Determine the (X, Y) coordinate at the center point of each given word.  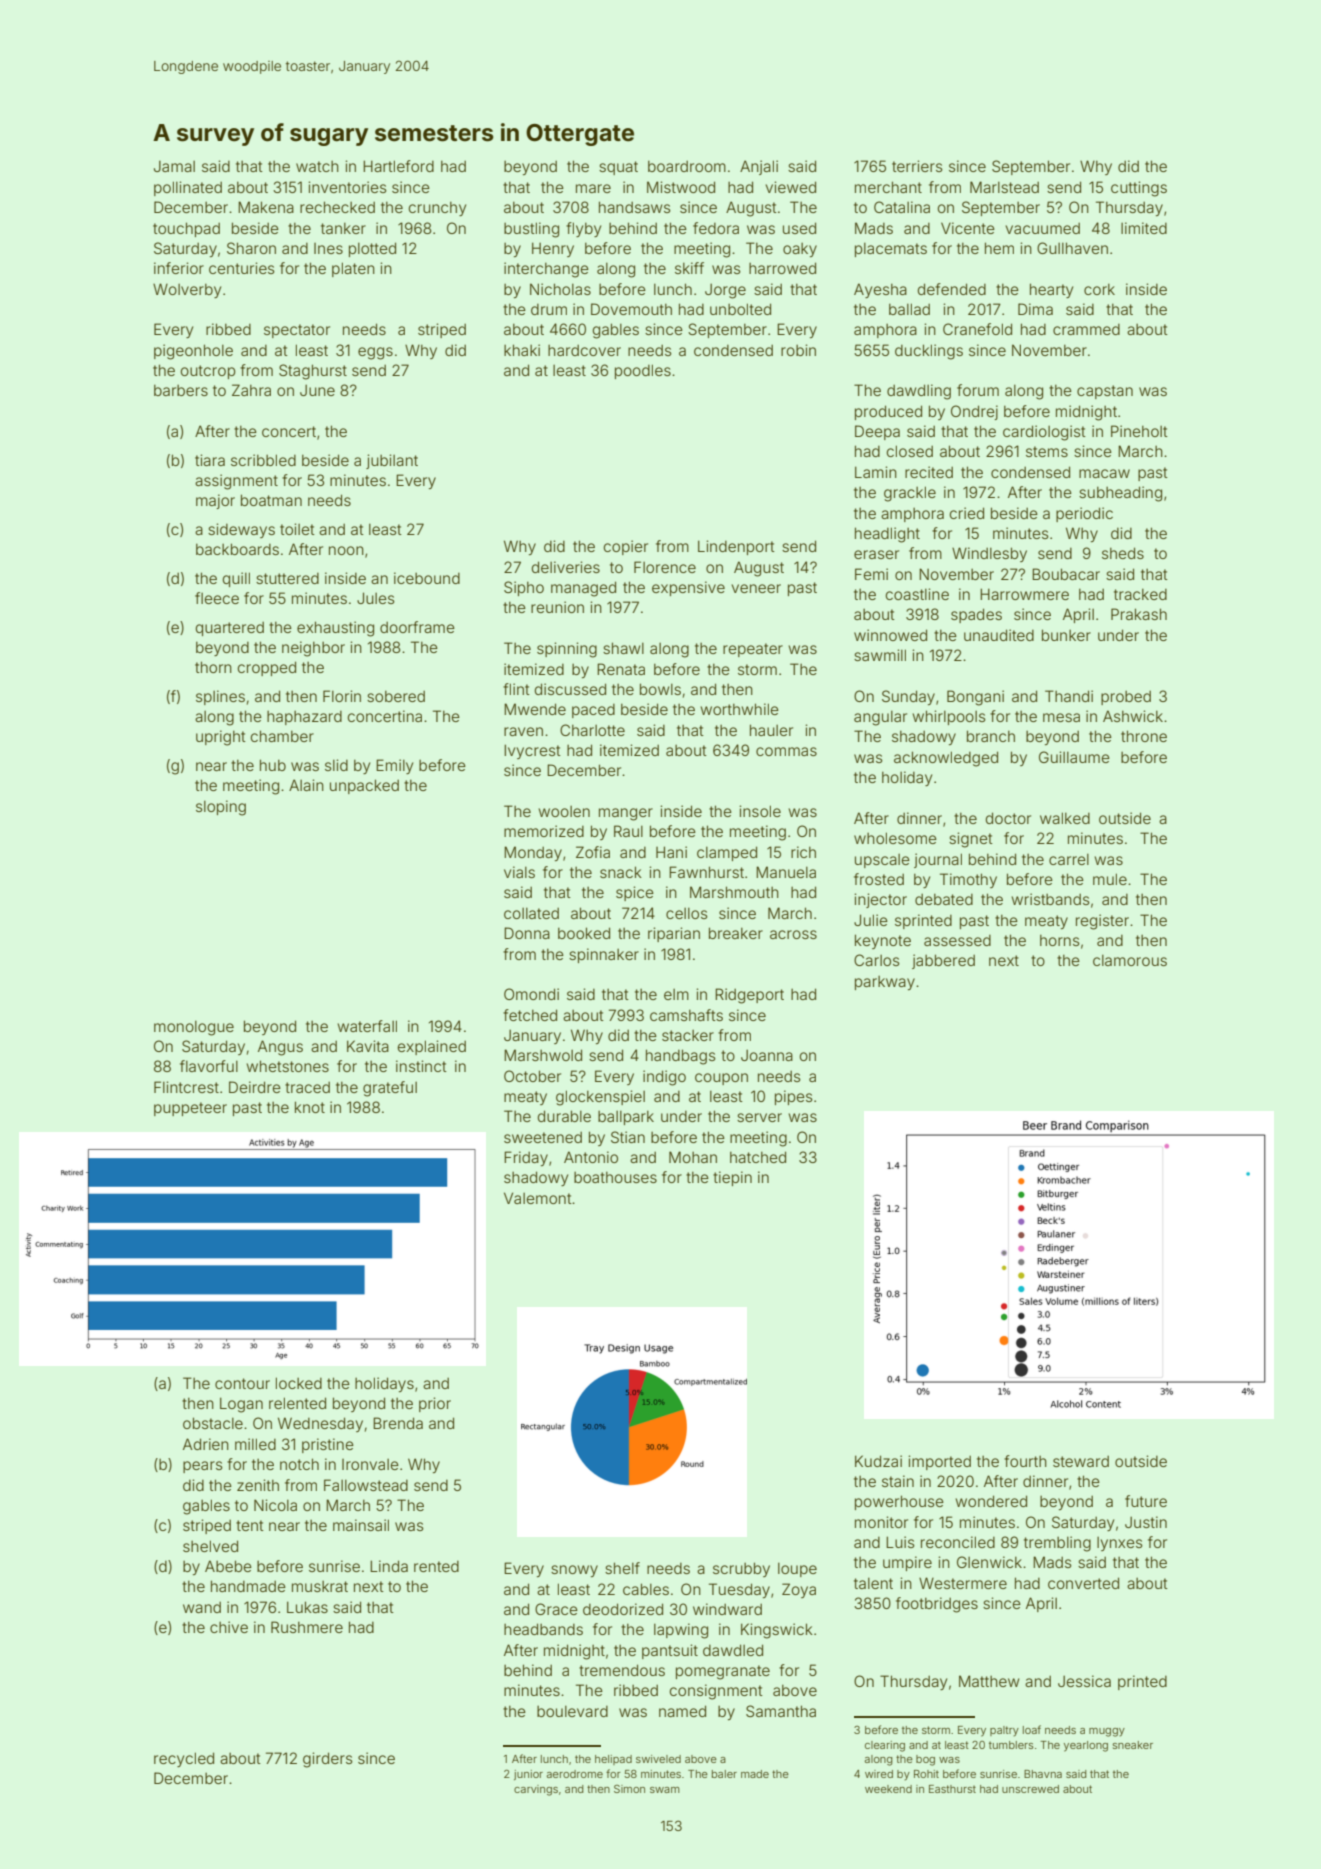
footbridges (937, 1605)
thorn (213, 667)
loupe (797, 1570)
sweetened (543, 1137)
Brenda (398, 1423)
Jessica (1084, 1681)
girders (327, 1760)
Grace (556, 1609)
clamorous (1130, 960)
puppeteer (190, 1109)
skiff (689, 268)
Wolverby (187, 290)
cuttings (1139, 189)
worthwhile (740, 709)
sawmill (880, 655)
